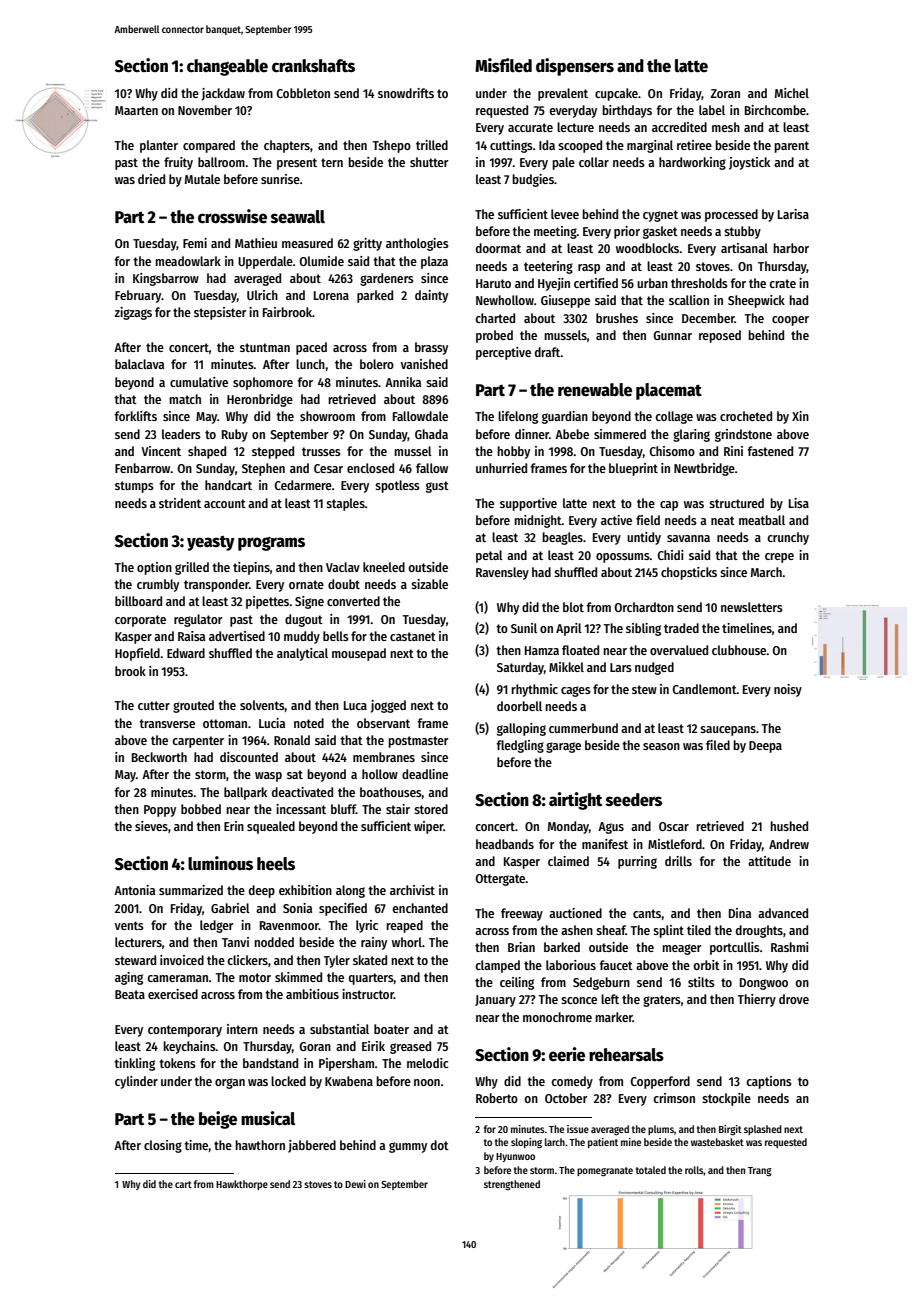  I want to click on Gunnar, so click(672, 335).
